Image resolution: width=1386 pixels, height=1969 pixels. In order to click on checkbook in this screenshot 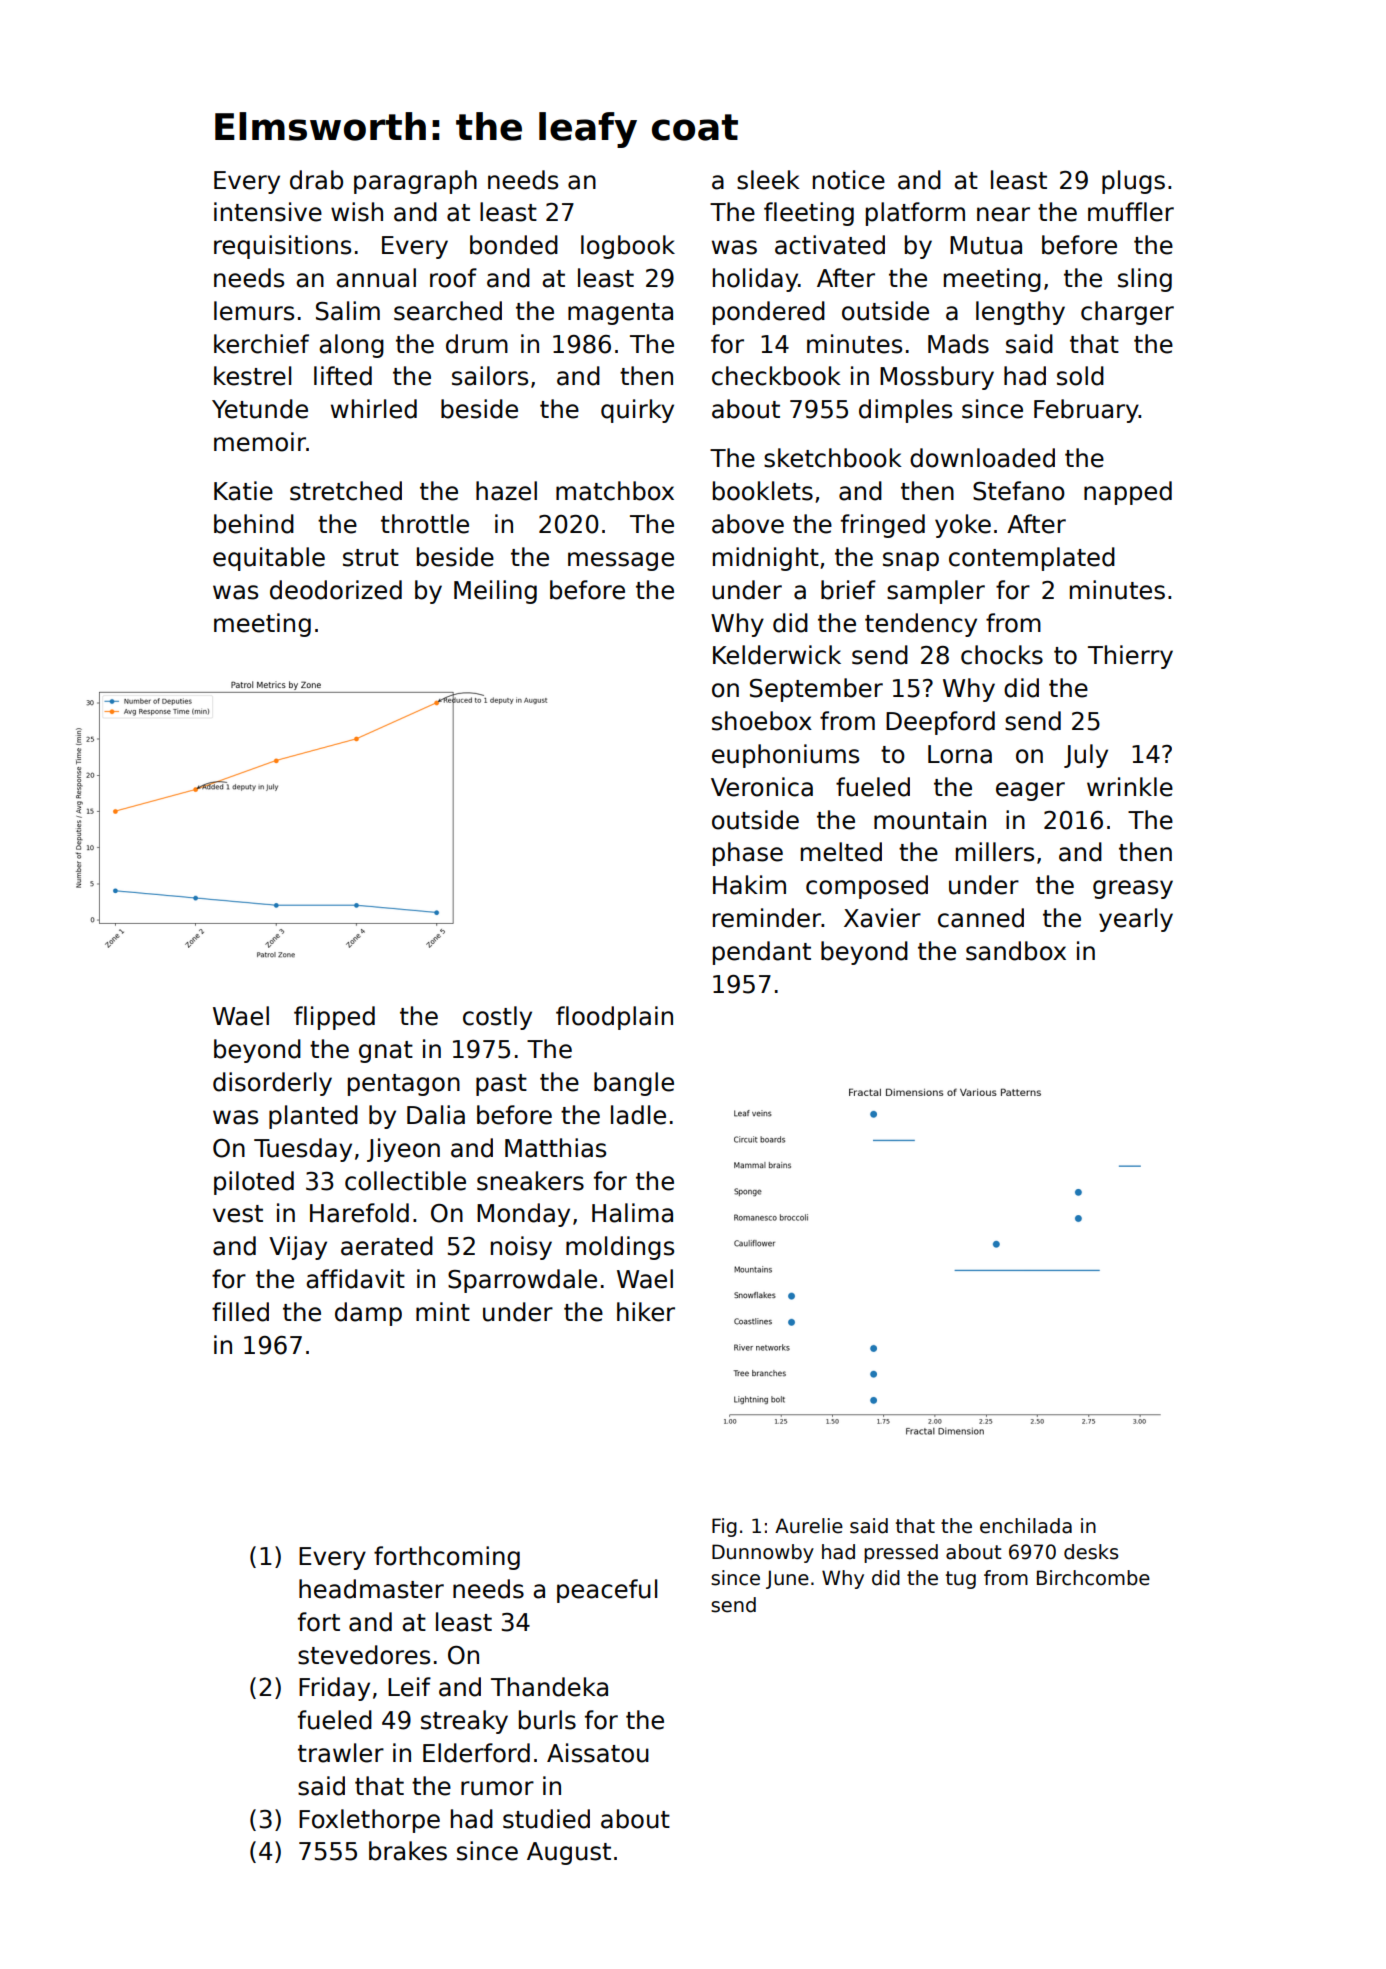, I will do `click(776, 376)`.
